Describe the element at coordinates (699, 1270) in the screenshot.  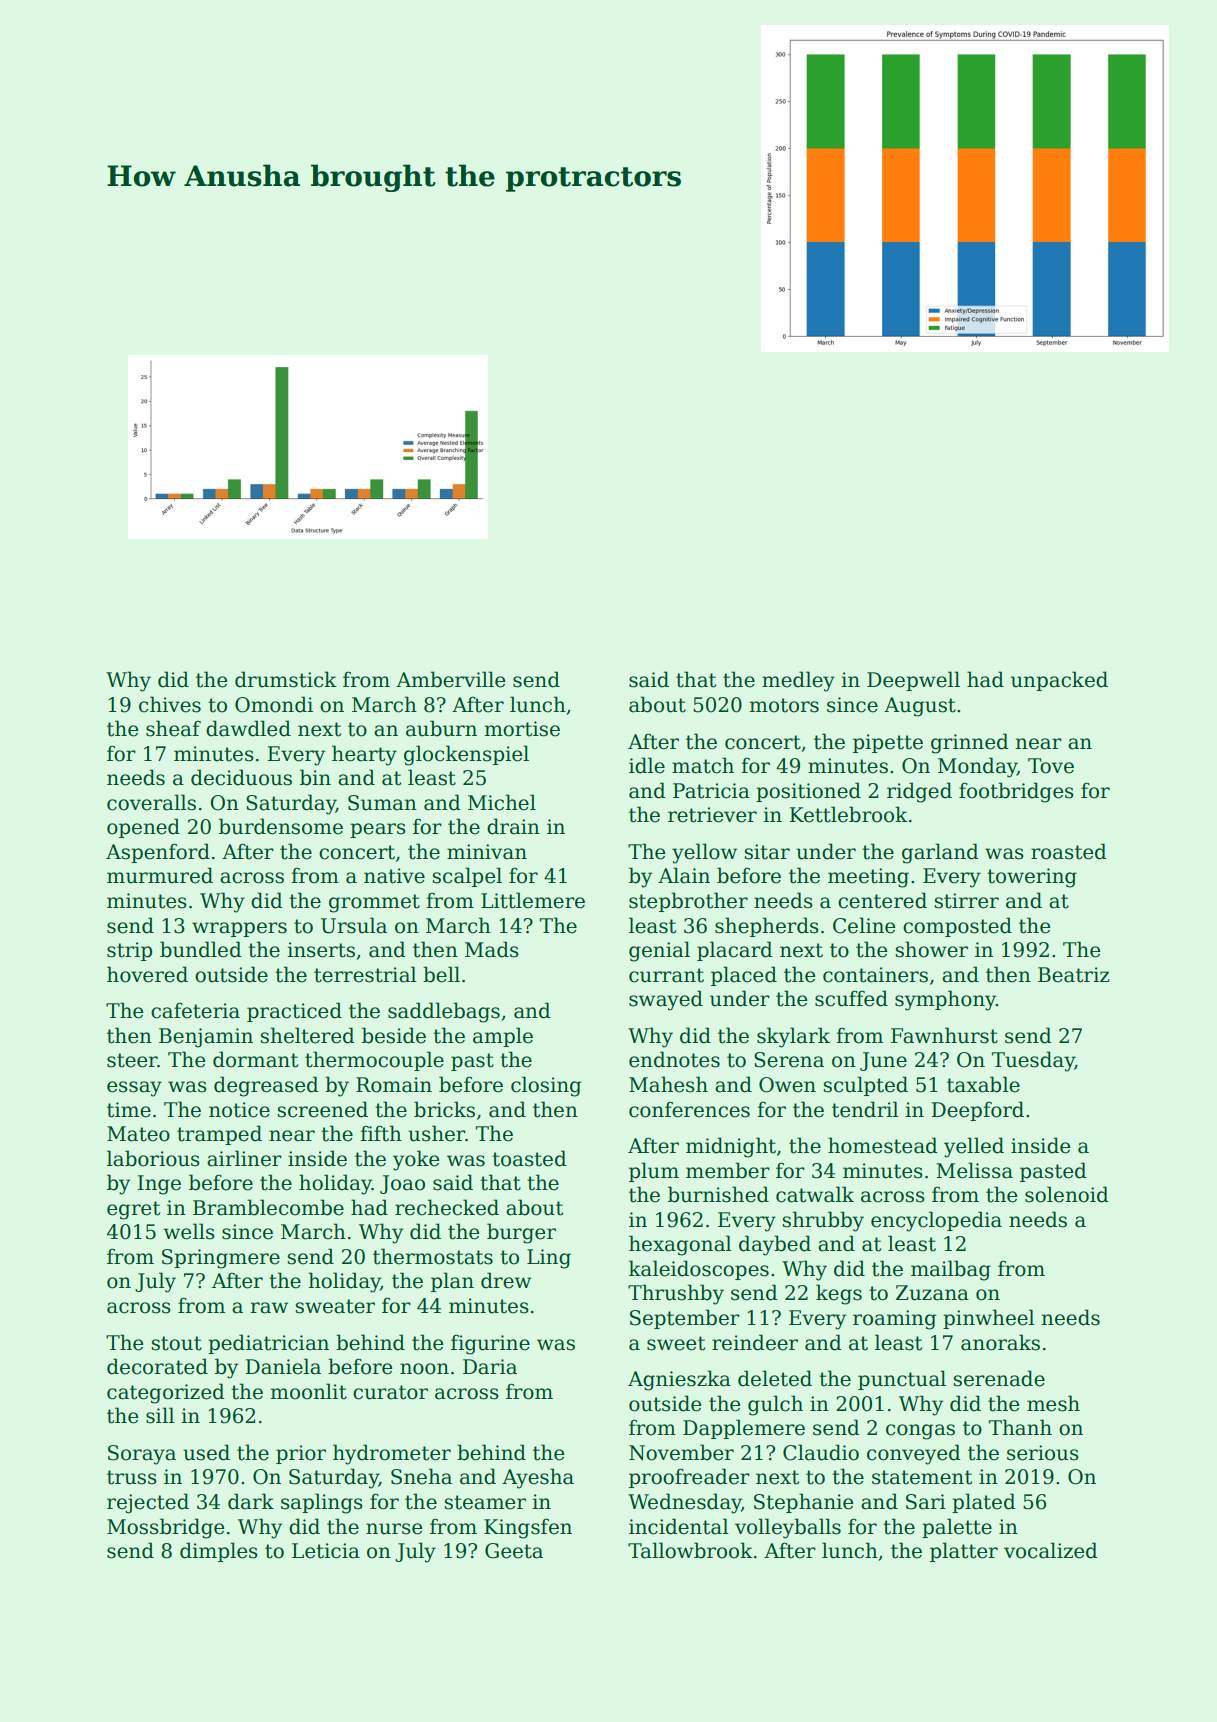
I see `kaleidoscopes` at that location.
